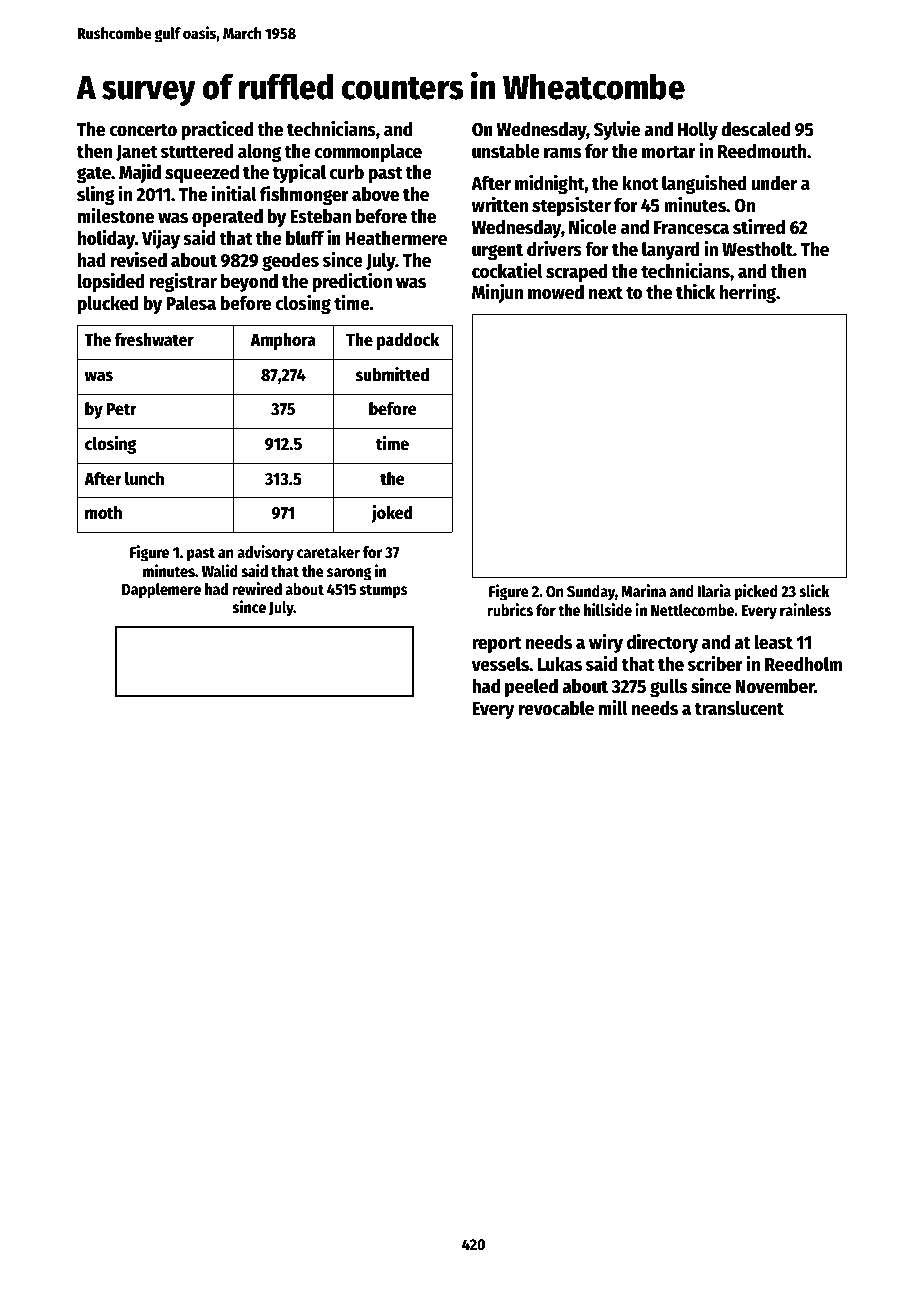 The height and width of the page is (1308, 924). I want to click on concerto, so click(143, 130).
